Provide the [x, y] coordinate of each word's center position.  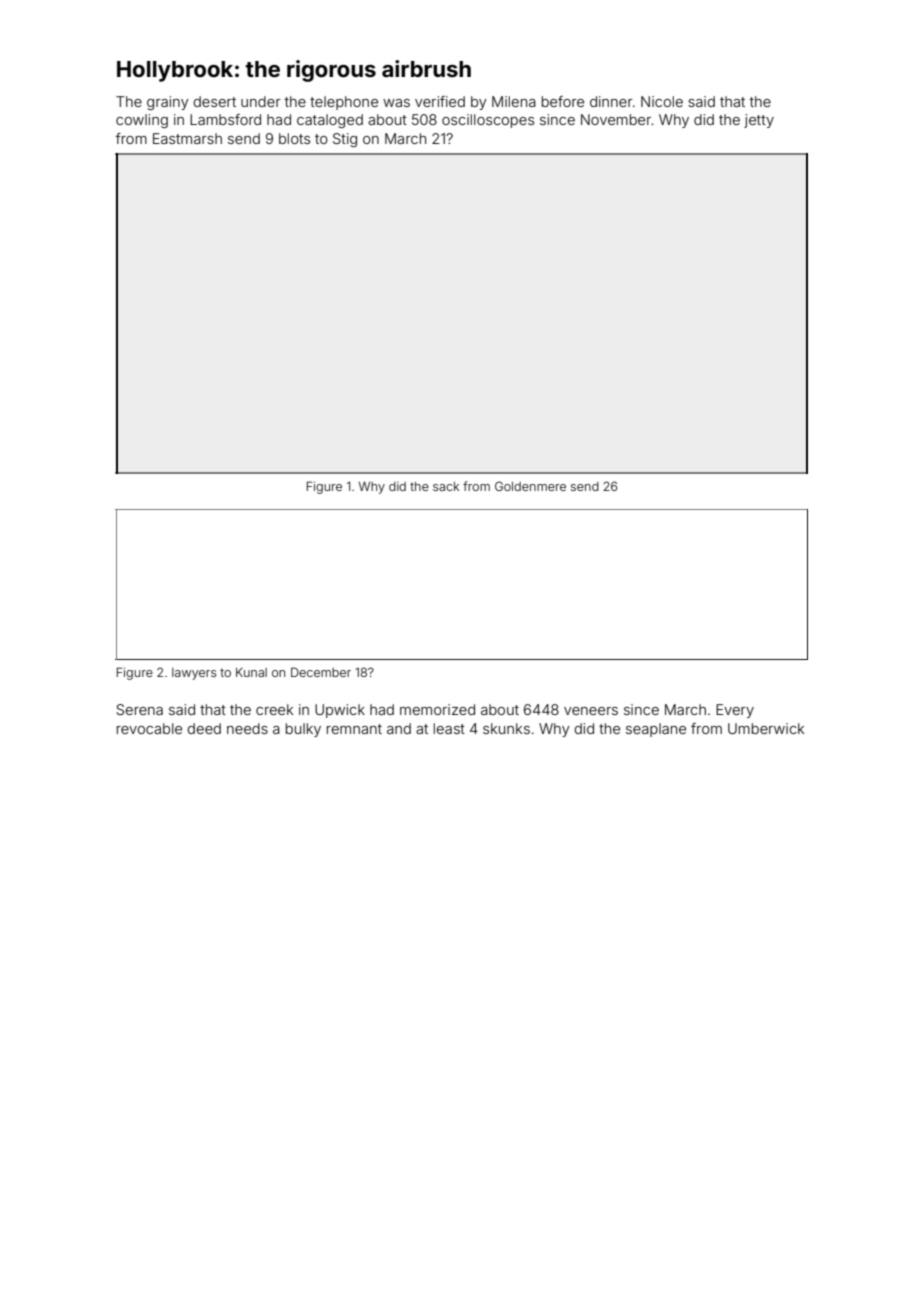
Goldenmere [530, 486]
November [616, 119]
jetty [759, 121]
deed [204, 728]
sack [446, 486]
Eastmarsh [187, 138]
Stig [345, 140]
